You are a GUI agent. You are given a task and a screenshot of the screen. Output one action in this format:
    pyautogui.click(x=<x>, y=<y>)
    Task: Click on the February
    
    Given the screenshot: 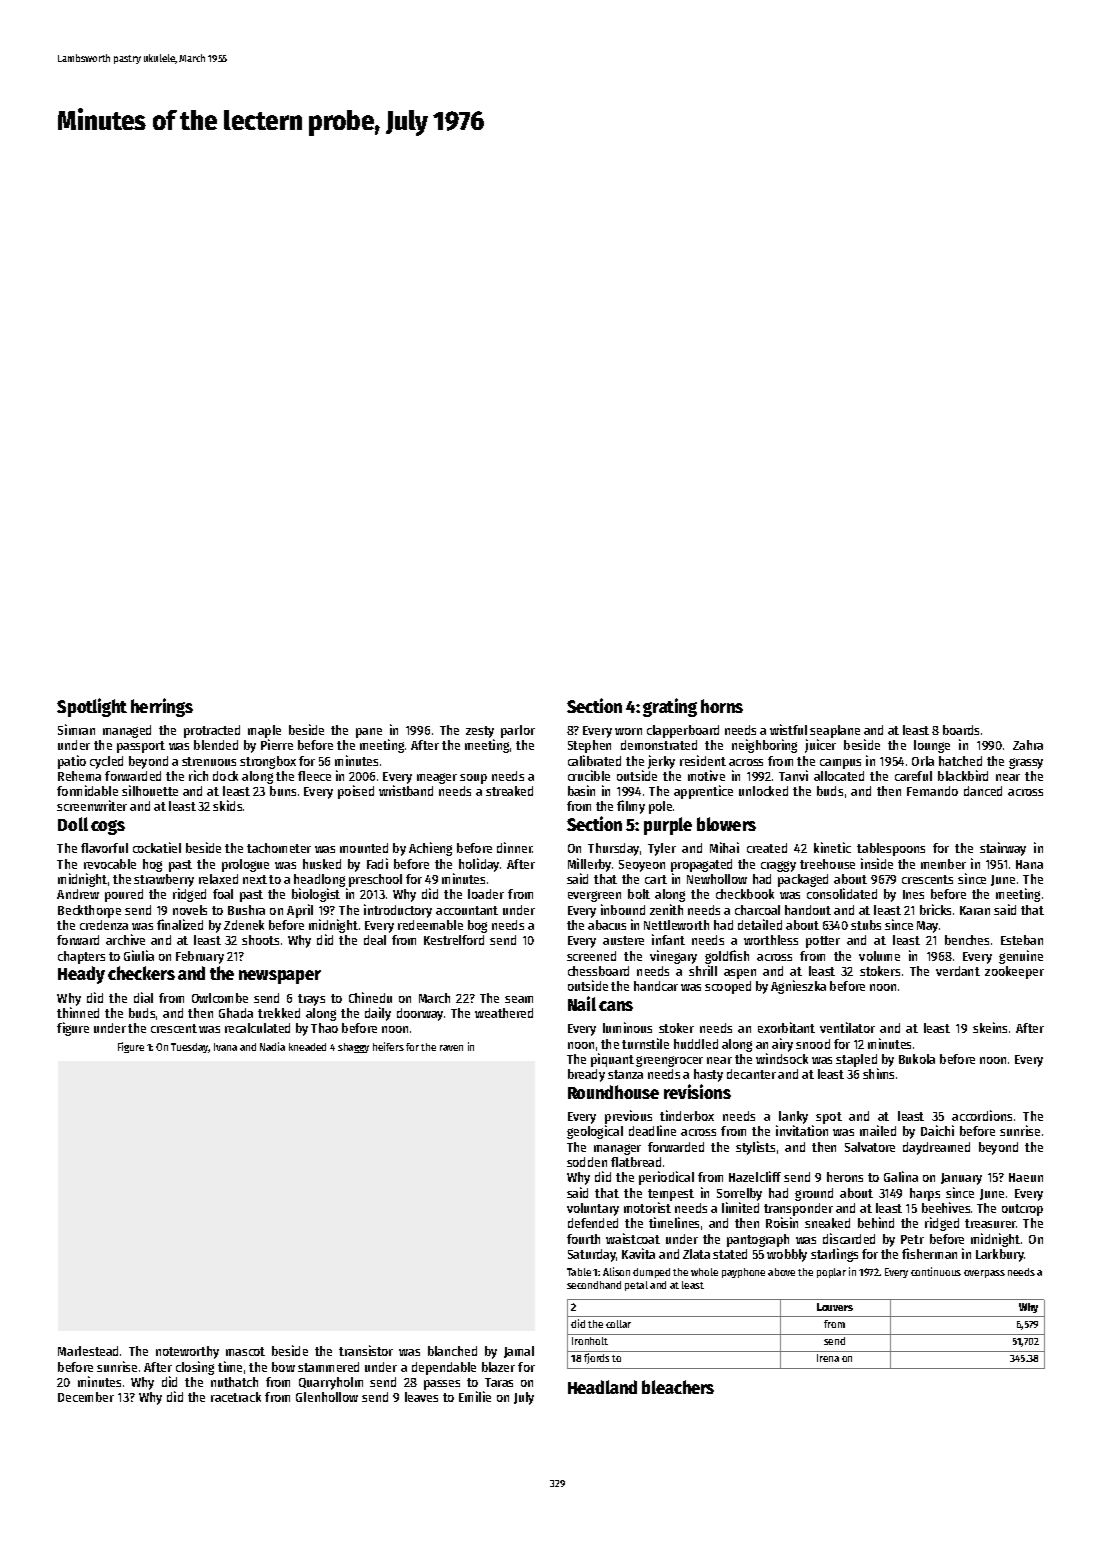 What is the action you would take?
    pyautogui.click(x=200, y=957)
